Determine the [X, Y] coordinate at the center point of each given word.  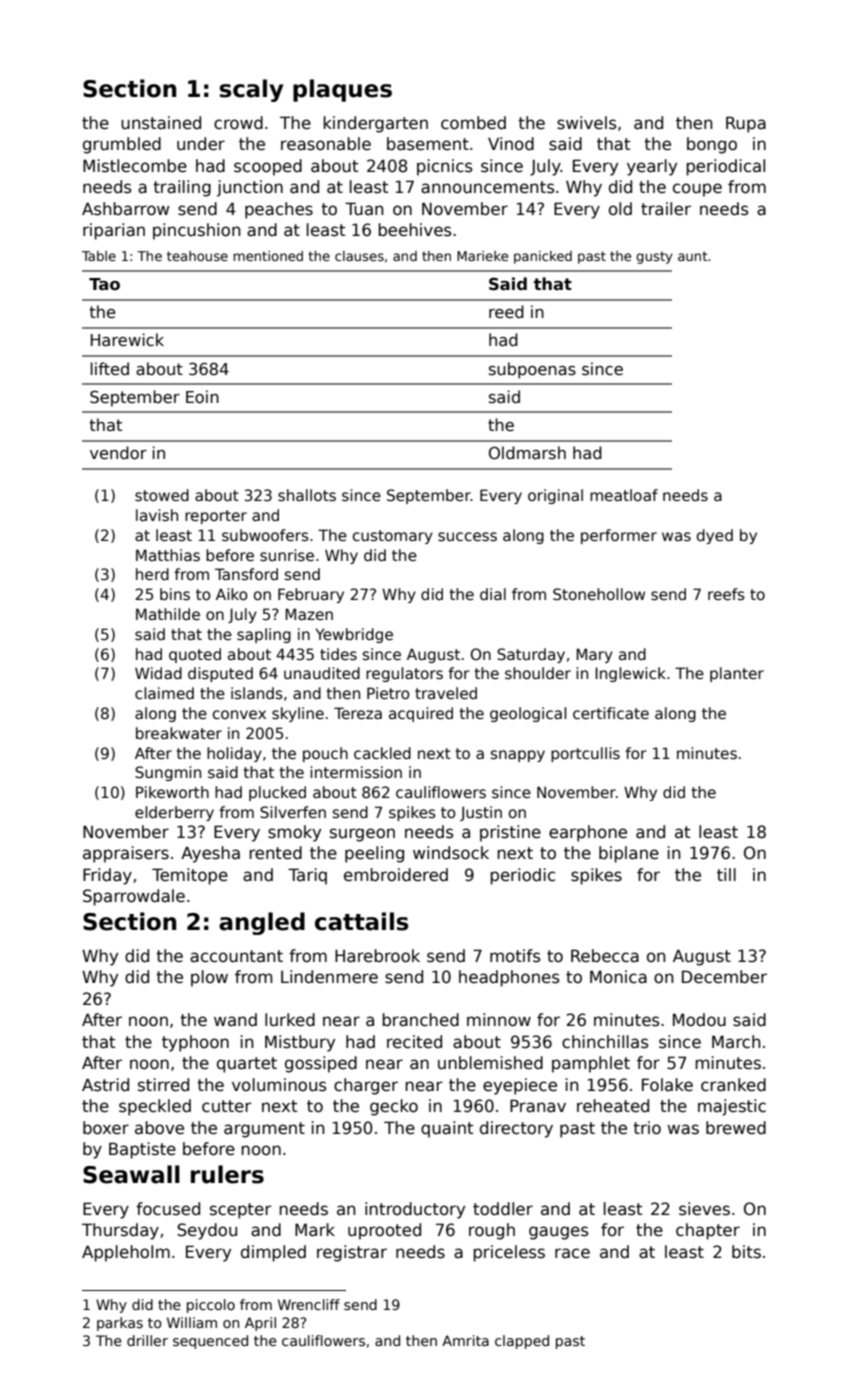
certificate [611, 713]
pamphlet [591, 1064]
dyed [715, 536]
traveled [446, 693]
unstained [161, 123]
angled [262, 923]
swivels [587, 123]
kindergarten [375, 124]
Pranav [538, 1106]
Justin [481, 813]
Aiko [232, 594]
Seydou [207, 1231]
